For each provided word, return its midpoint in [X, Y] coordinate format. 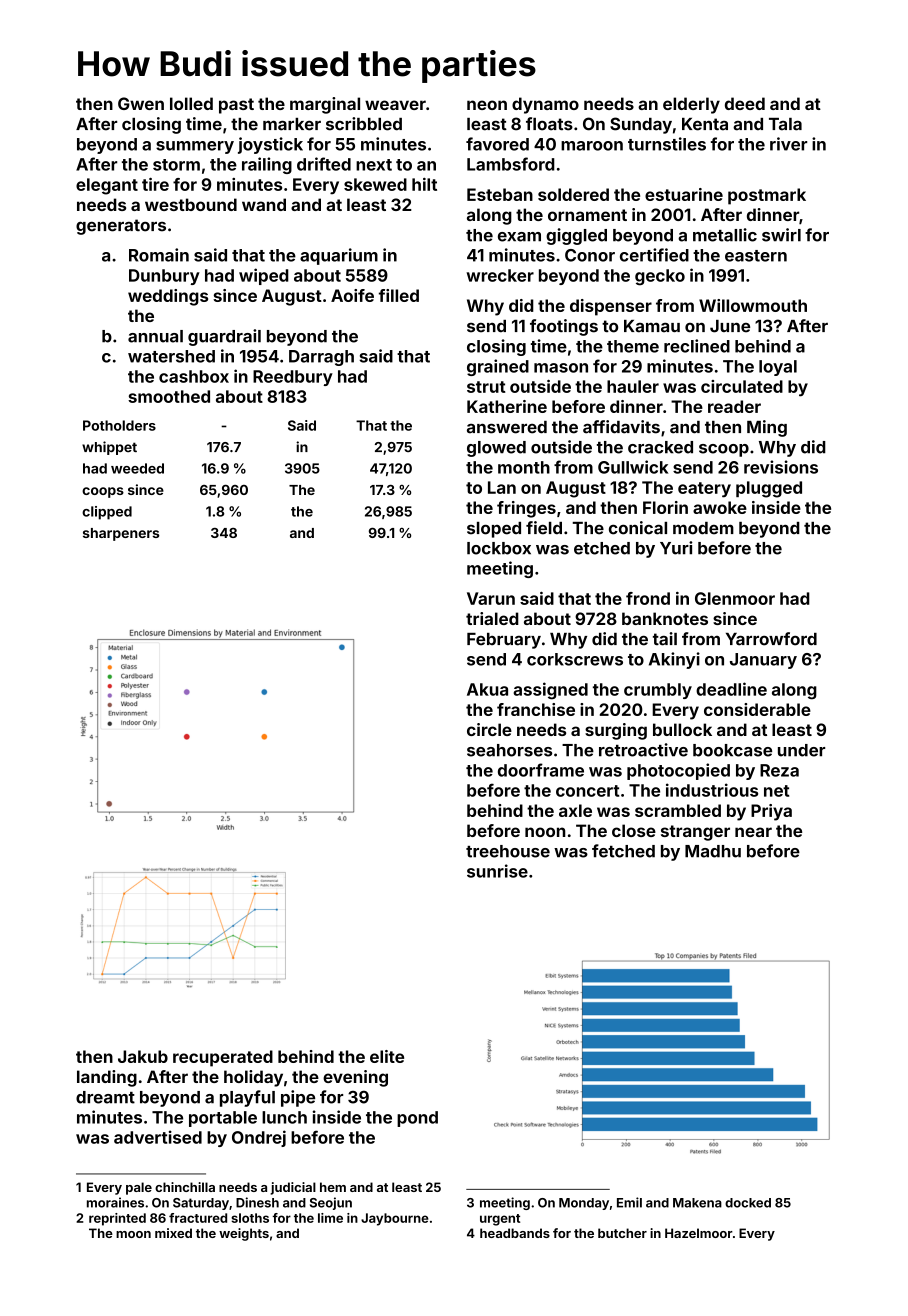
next [374, 165]
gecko [660, 277]
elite [387, 1056]
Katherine [507, 406]
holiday [253, 1078]
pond [417, 1119]
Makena [697, 1203]
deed [745, 103]
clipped [107, 513]
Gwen [141, 103]
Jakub [143, 1056]
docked [748, 1203]
